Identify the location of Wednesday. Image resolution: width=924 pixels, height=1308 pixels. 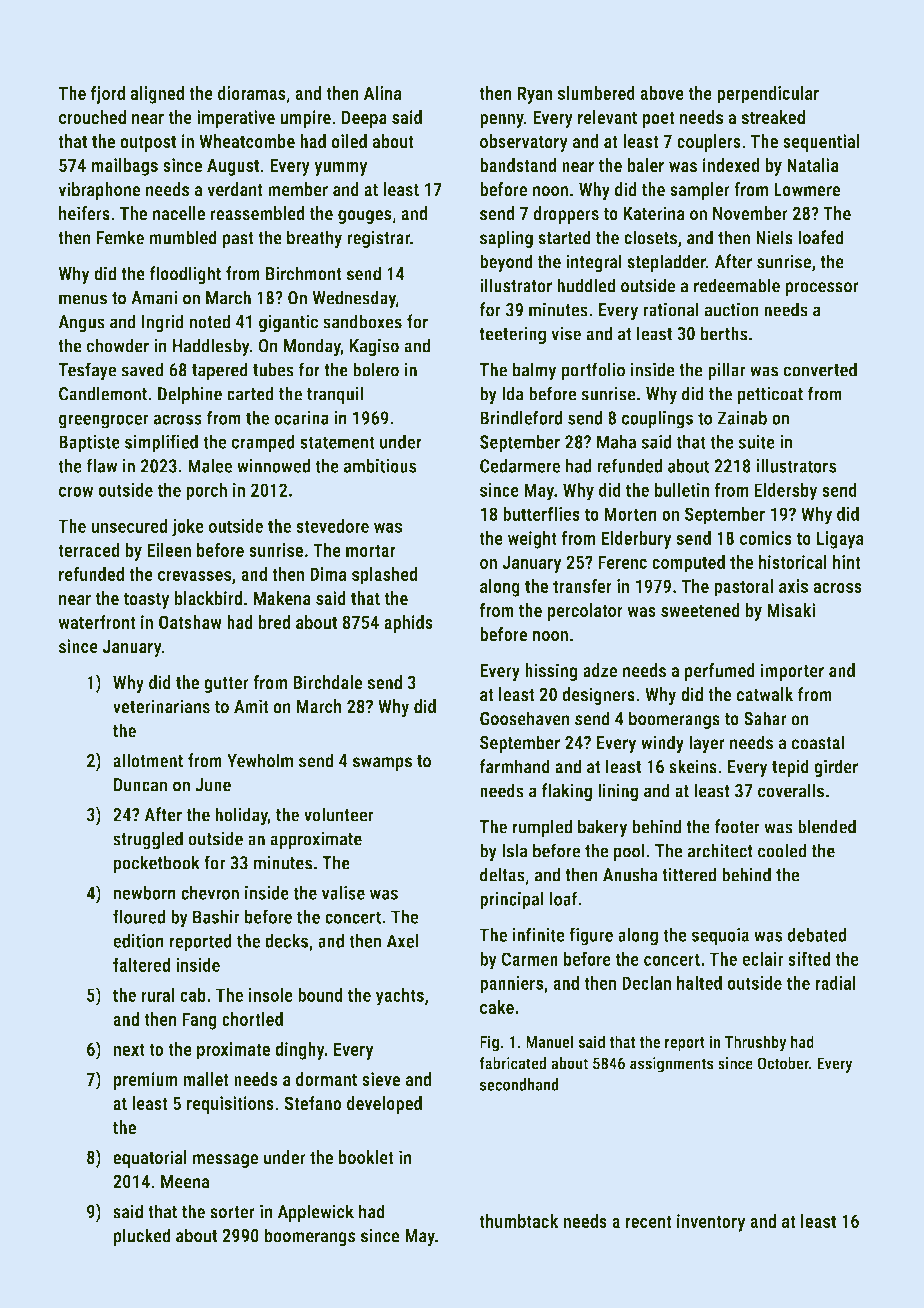
(354, 299).
